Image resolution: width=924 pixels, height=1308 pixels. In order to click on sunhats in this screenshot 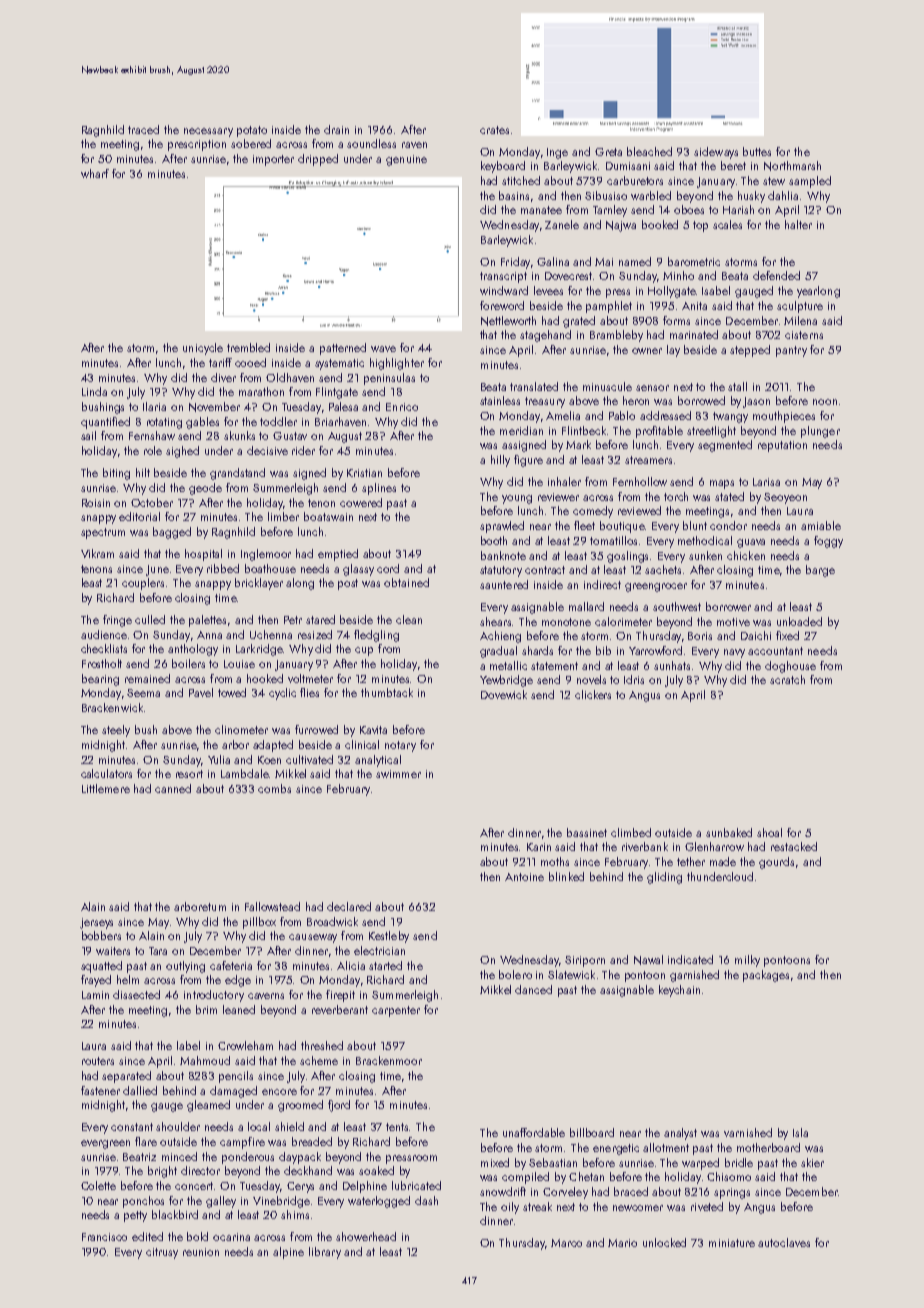, I will do `click(672, 665)`.
